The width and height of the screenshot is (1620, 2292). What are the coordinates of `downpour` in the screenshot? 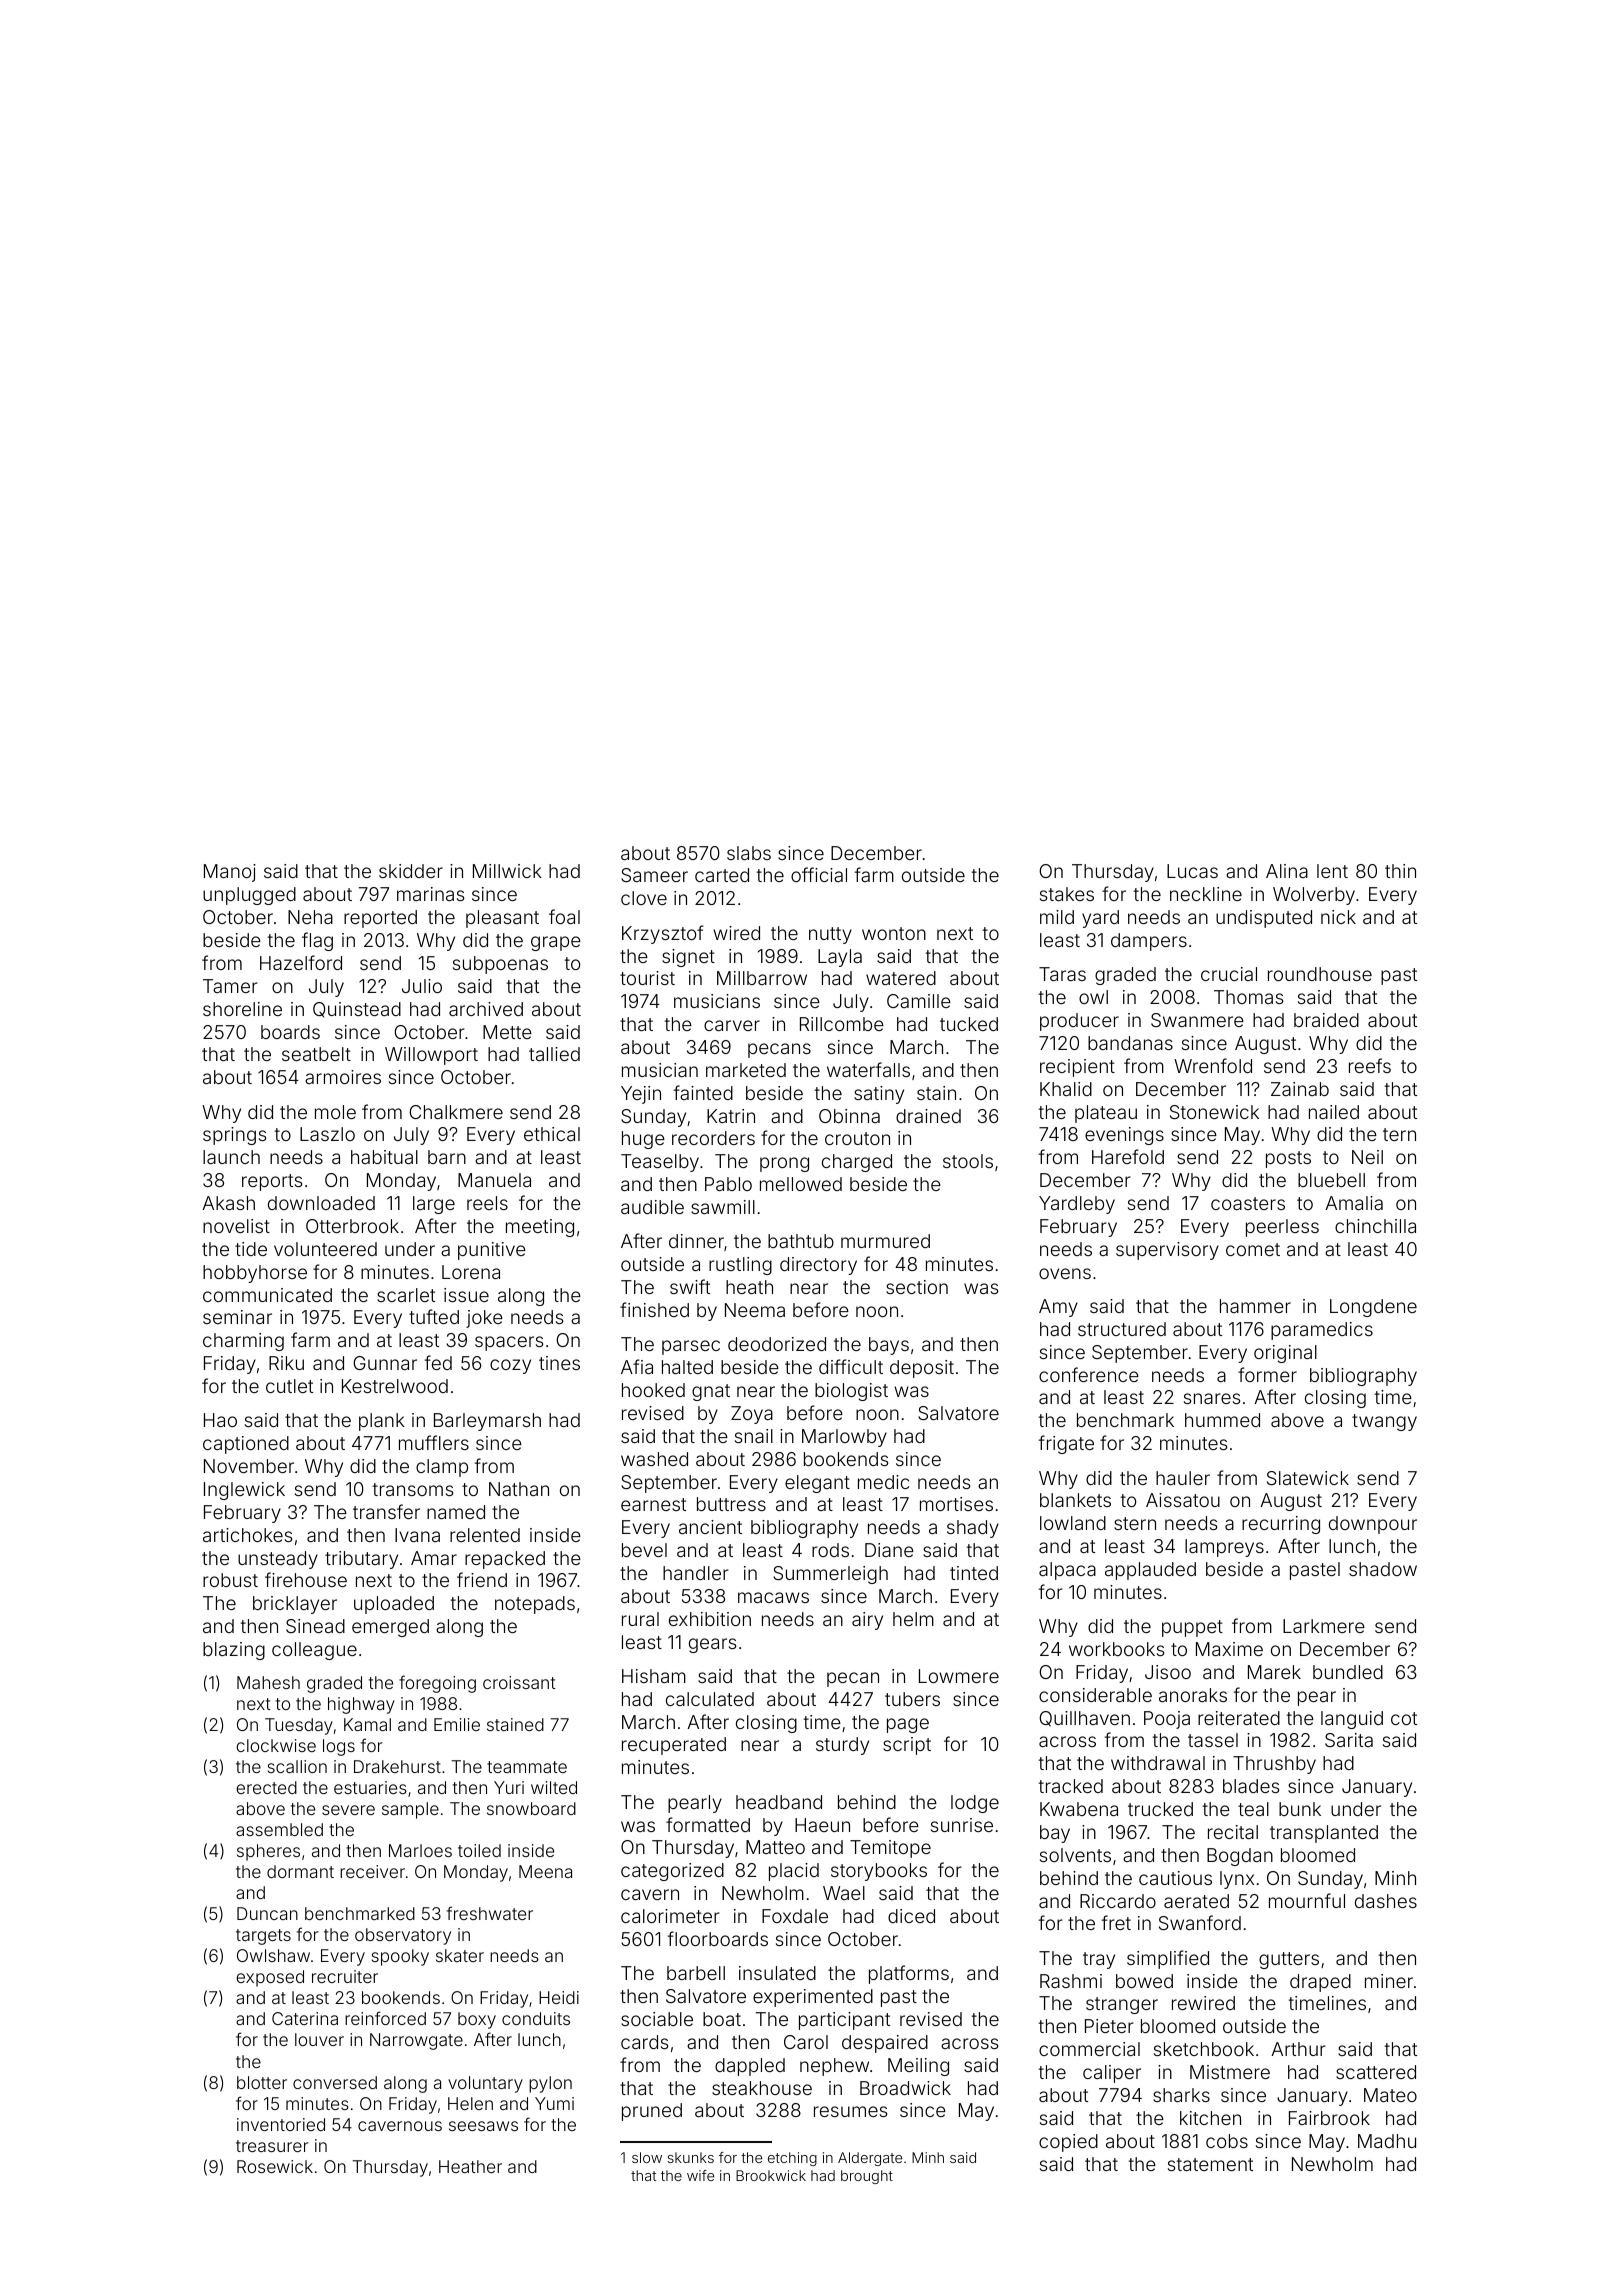 It's located at (1373, 1525).
